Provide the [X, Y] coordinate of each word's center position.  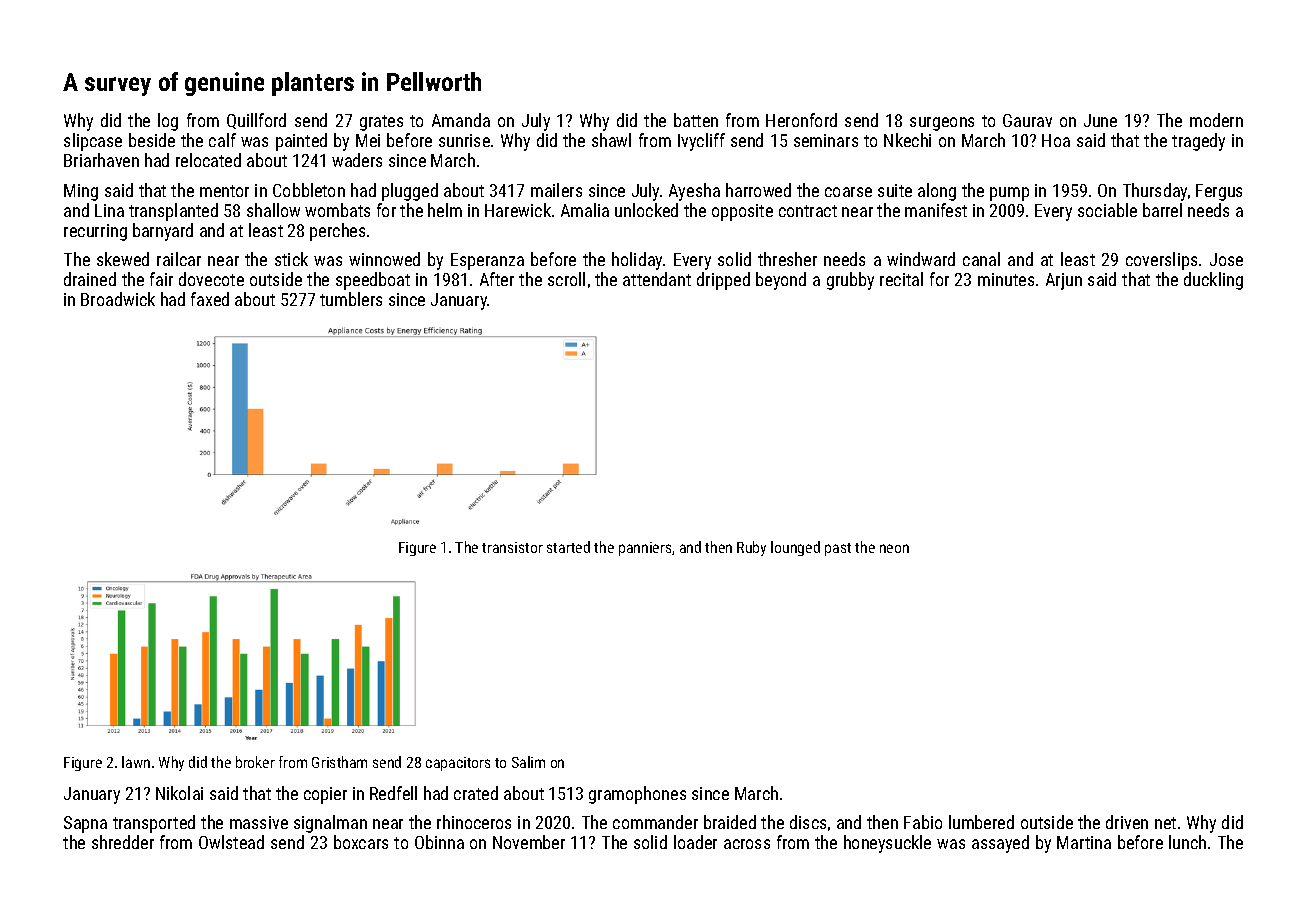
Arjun [1064, 281]
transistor [512, 547]
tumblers [351, 299]
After [497, 279]
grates [381, 123]
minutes [1006, 279]
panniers [645, 549]
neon [894, 548]
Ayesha [694, 192]
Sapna [85, 824]
